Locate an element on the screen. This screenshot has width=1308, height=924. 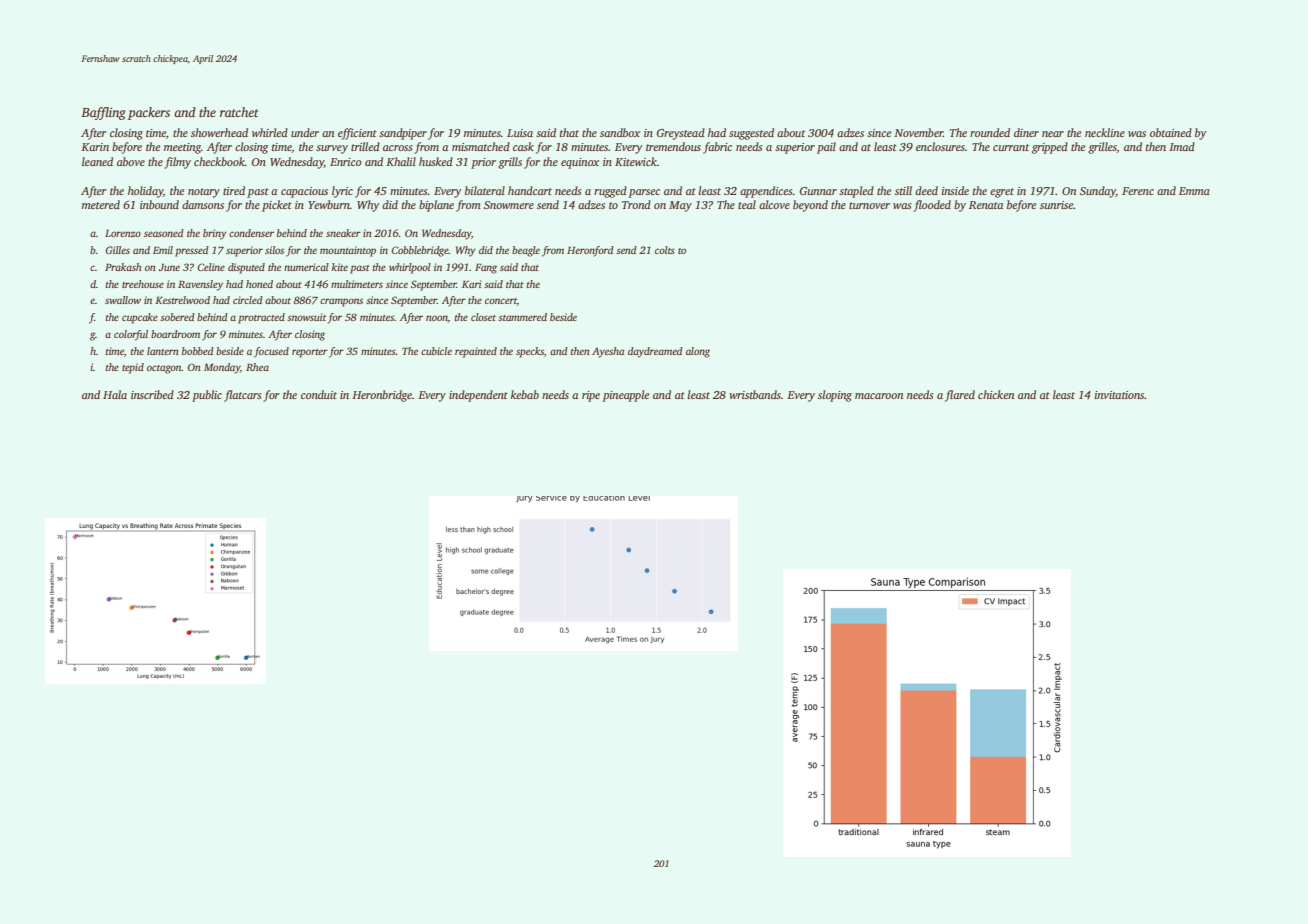
ratchet is located at coordinates (239, 112).
